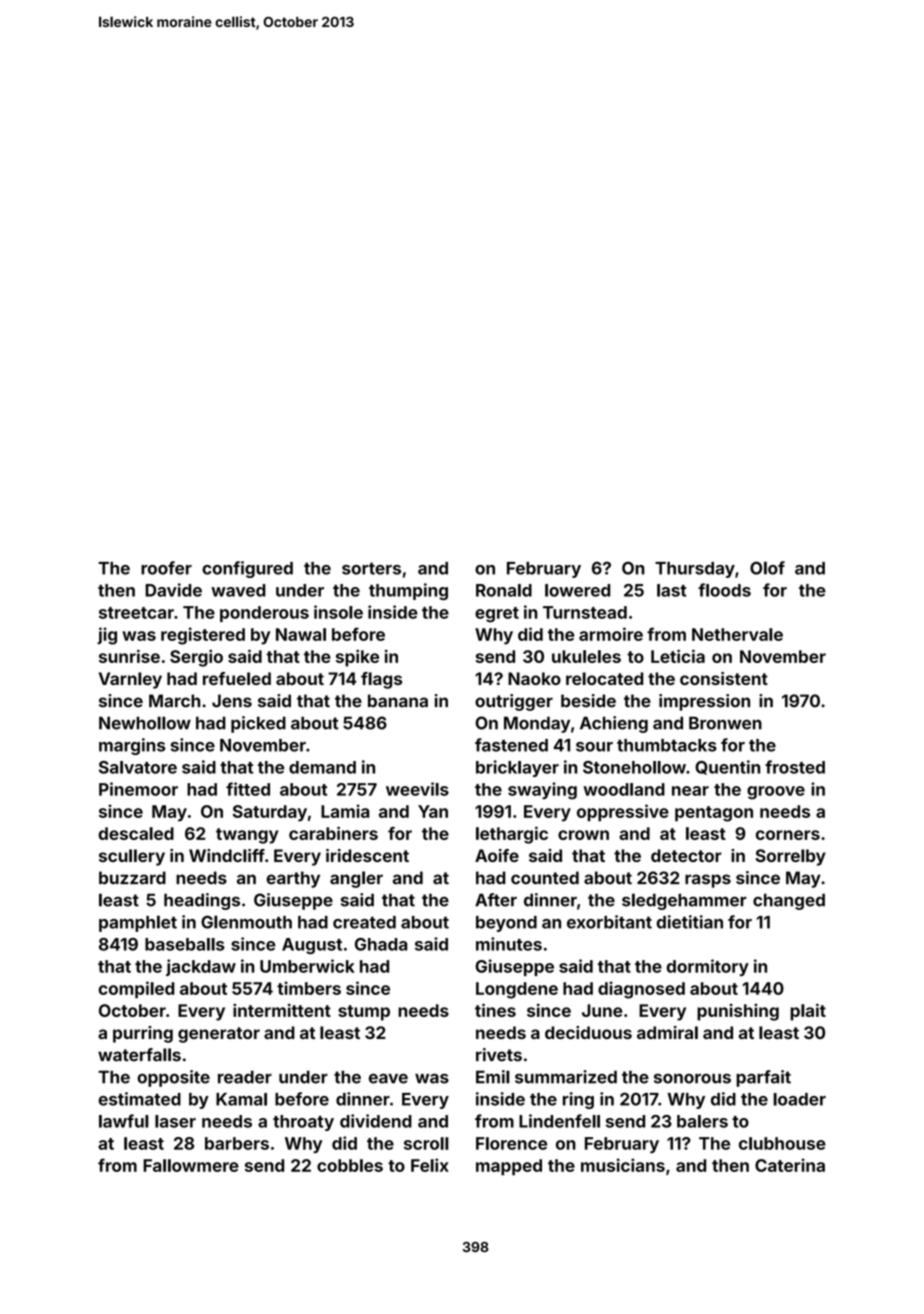 The height and width of the screenshot is (1314, 924). I want to click on Felix, so click(430, 1165).
